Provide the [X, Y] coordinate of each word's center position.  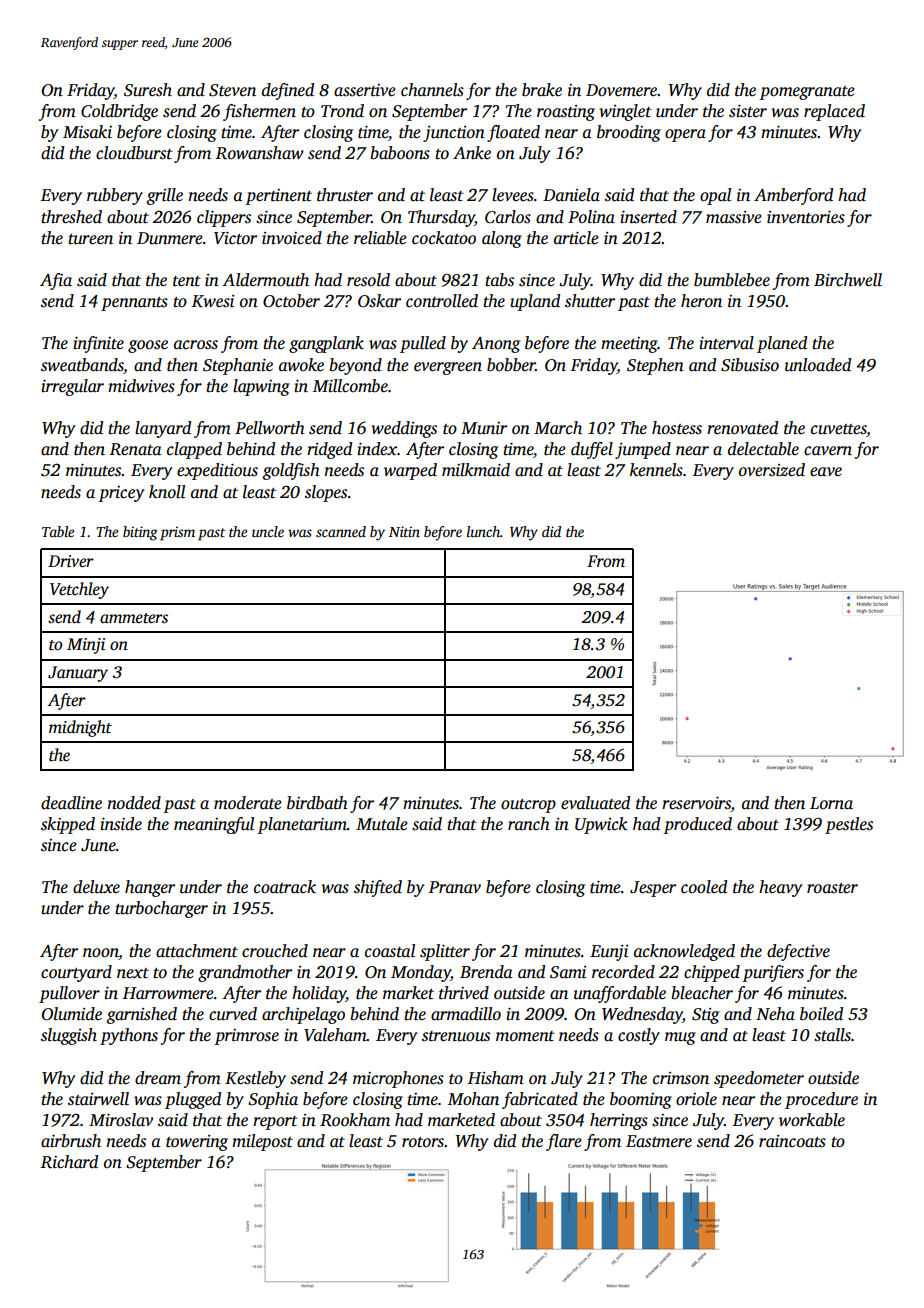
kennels [656, 470]
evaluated [595, 803]
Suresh [148, 90]
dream [158, 1078]
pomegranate [807, 93]
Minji [86, 646]
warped [410, 471]
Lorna [831, 803]
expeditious [217, 471]
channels [432, 90]
